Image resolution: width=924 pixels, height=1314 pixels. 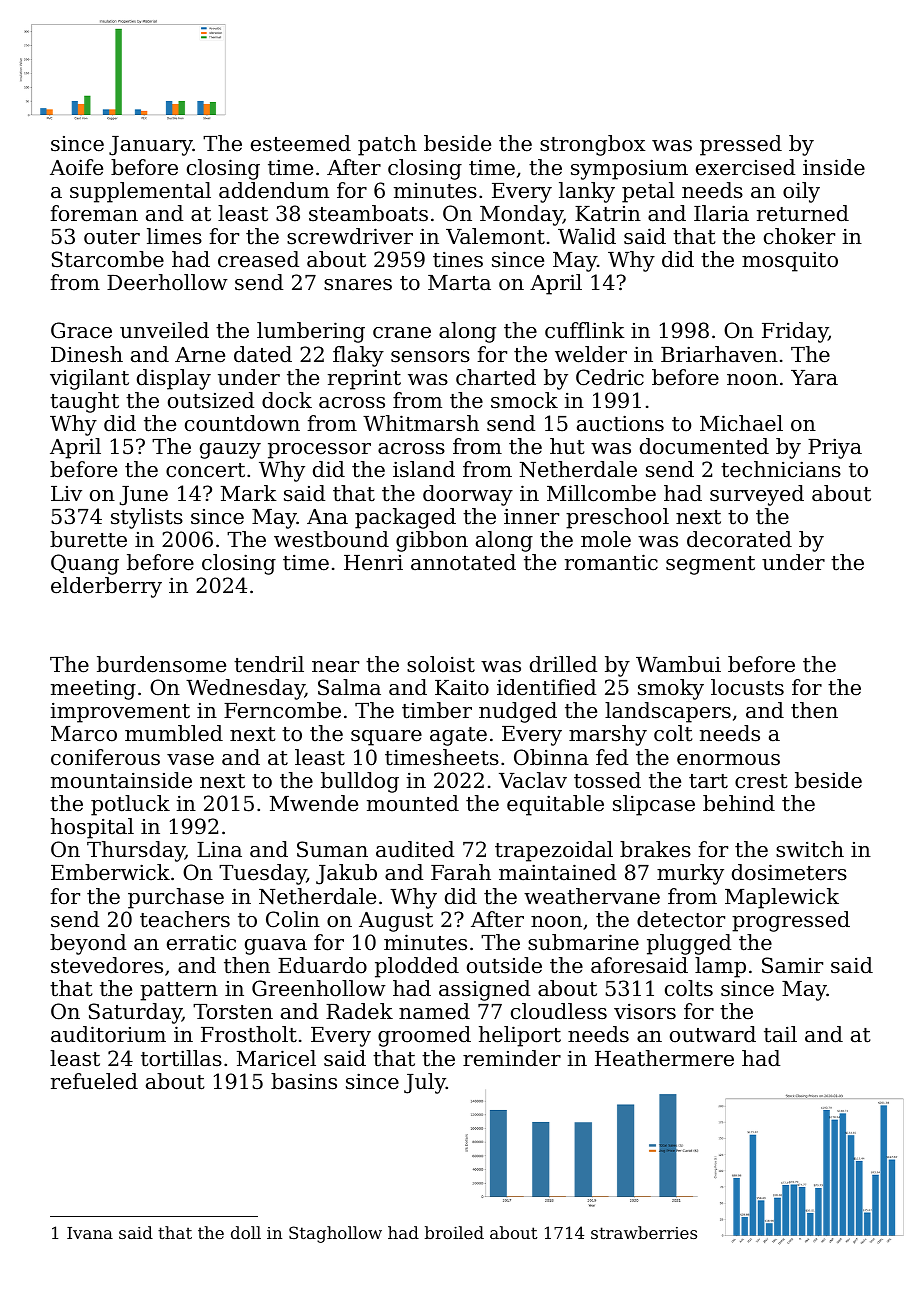 I want to click on Mark, so click(x=249, y=493).
